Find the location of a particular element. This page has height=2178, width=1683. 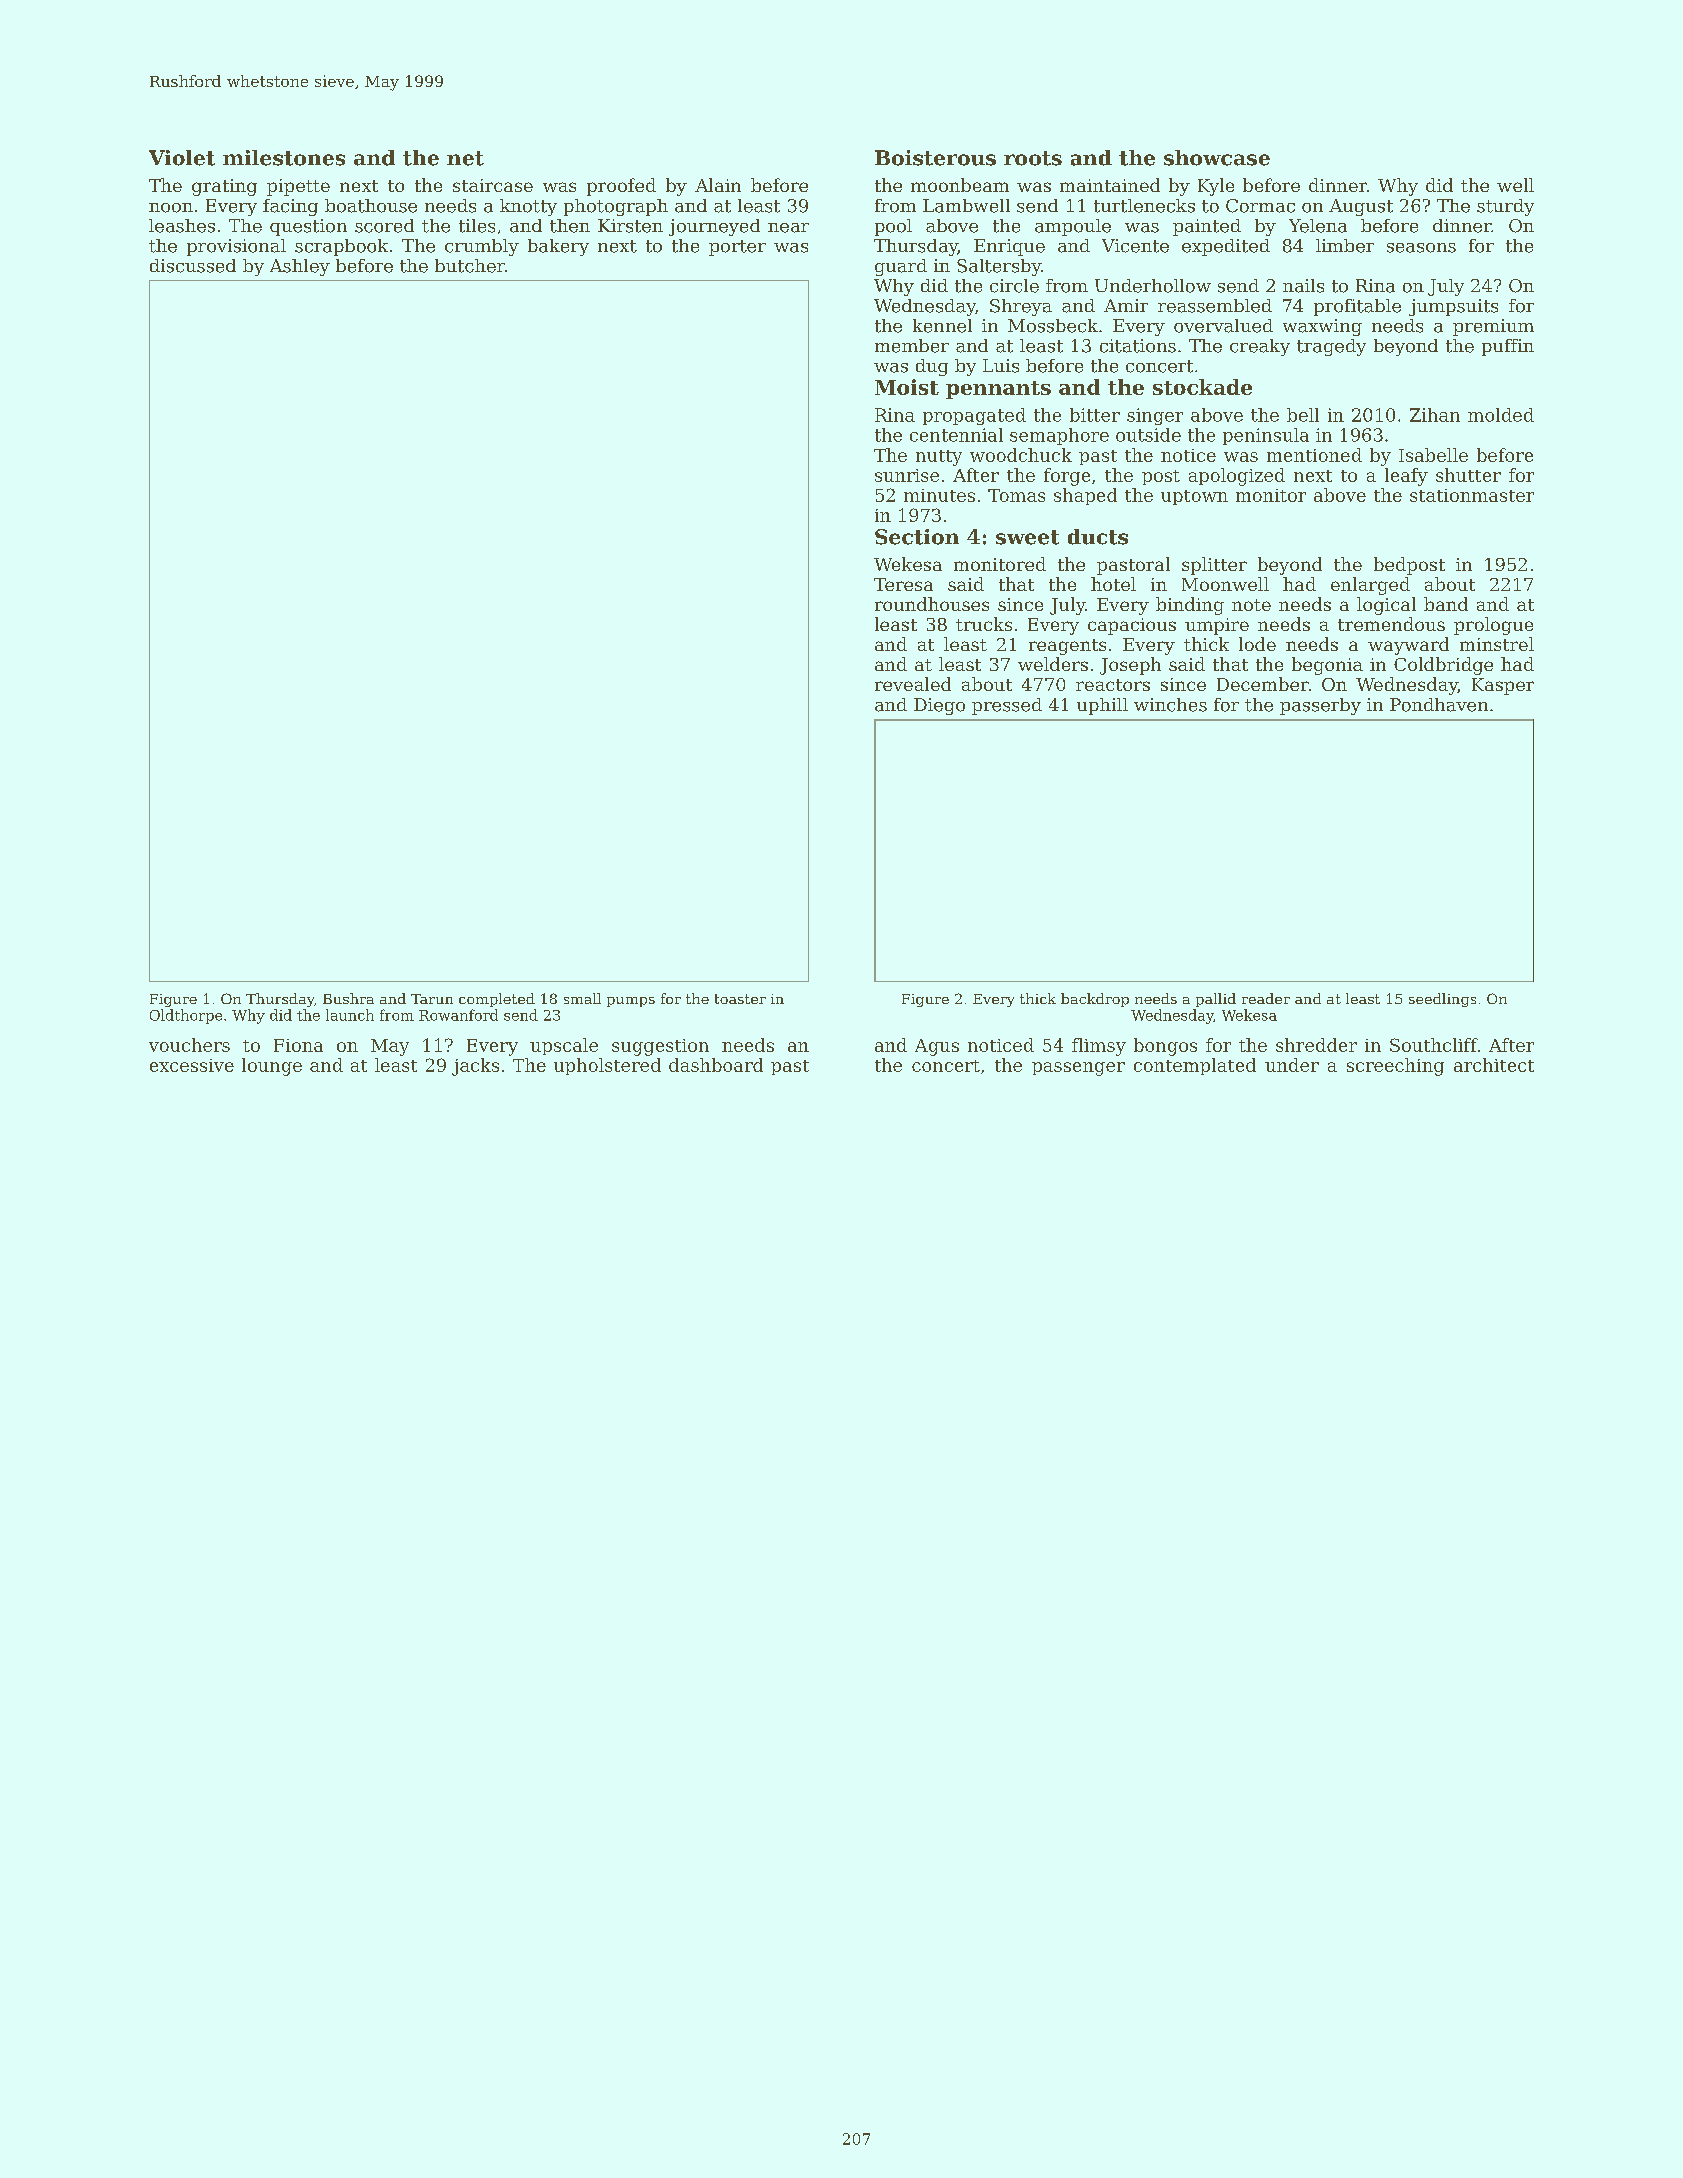

Bushra is located at coordinates (348, 998).
